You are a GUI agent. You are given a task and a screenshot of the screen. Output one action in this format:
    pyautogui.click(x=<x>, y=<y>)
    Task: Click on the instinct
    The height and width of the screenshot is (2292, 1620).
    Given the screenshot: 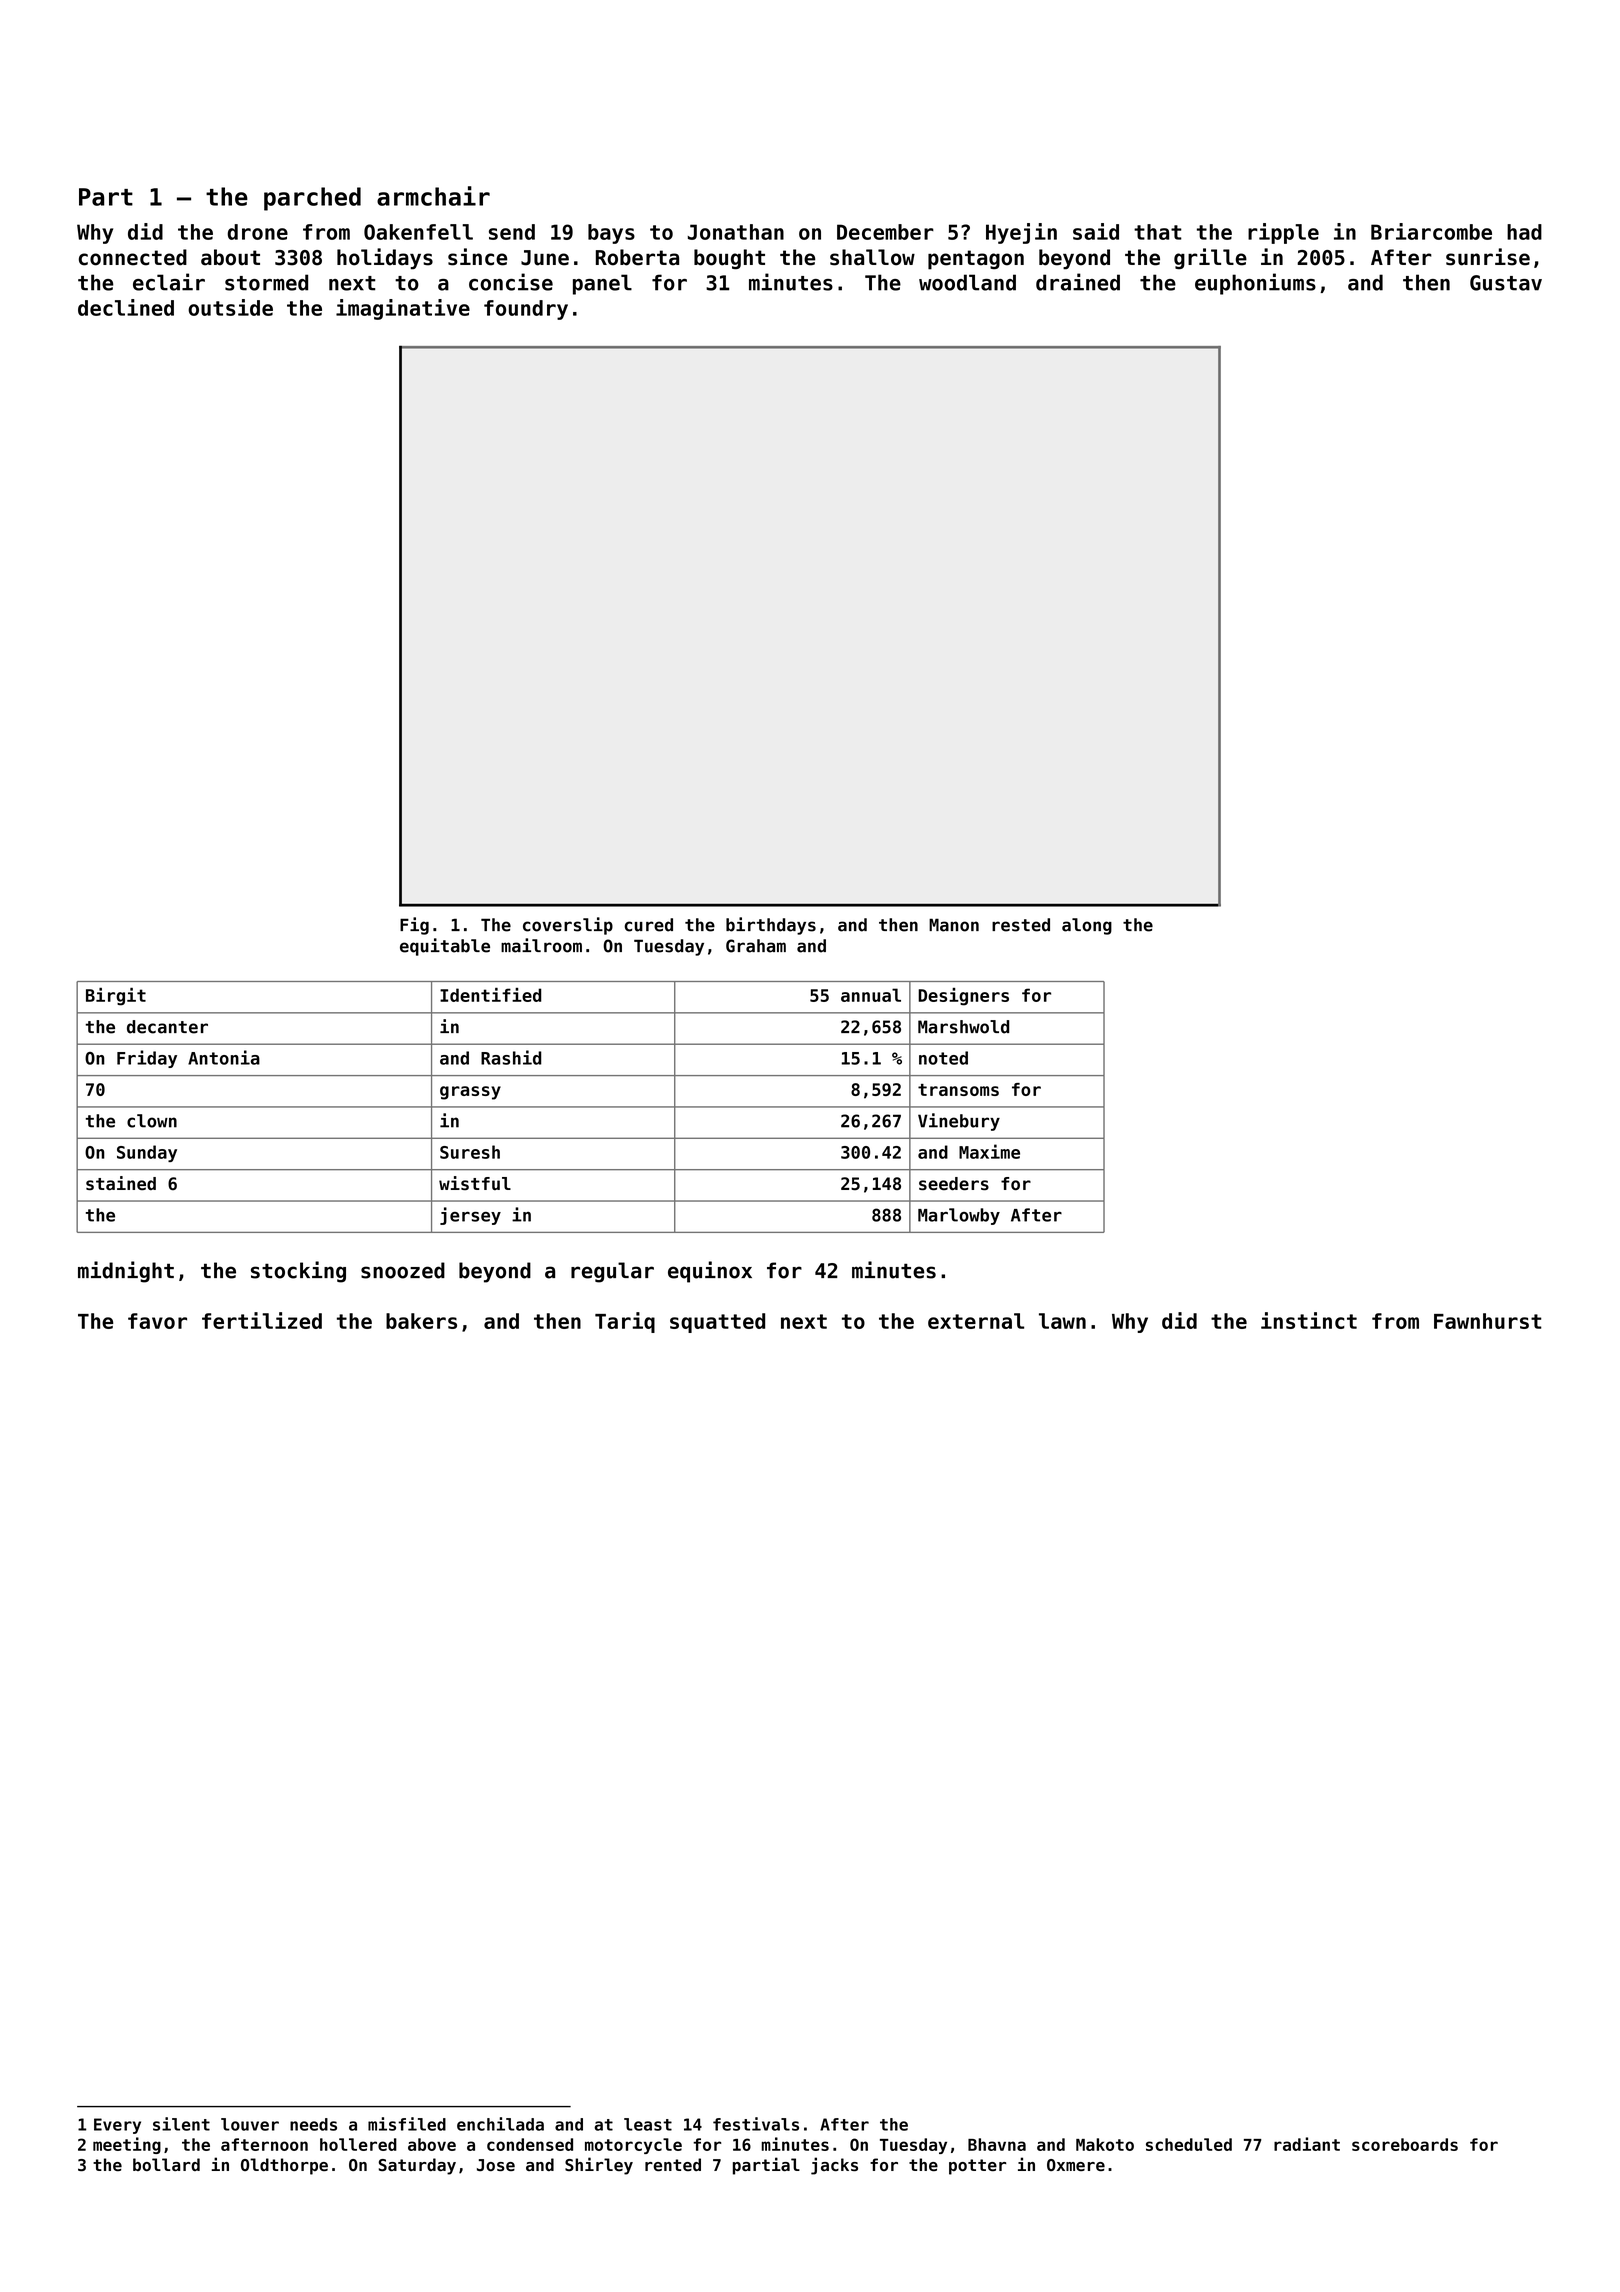 What is the action you would take?
    pyautogui.click(x=1309, y=1320)
